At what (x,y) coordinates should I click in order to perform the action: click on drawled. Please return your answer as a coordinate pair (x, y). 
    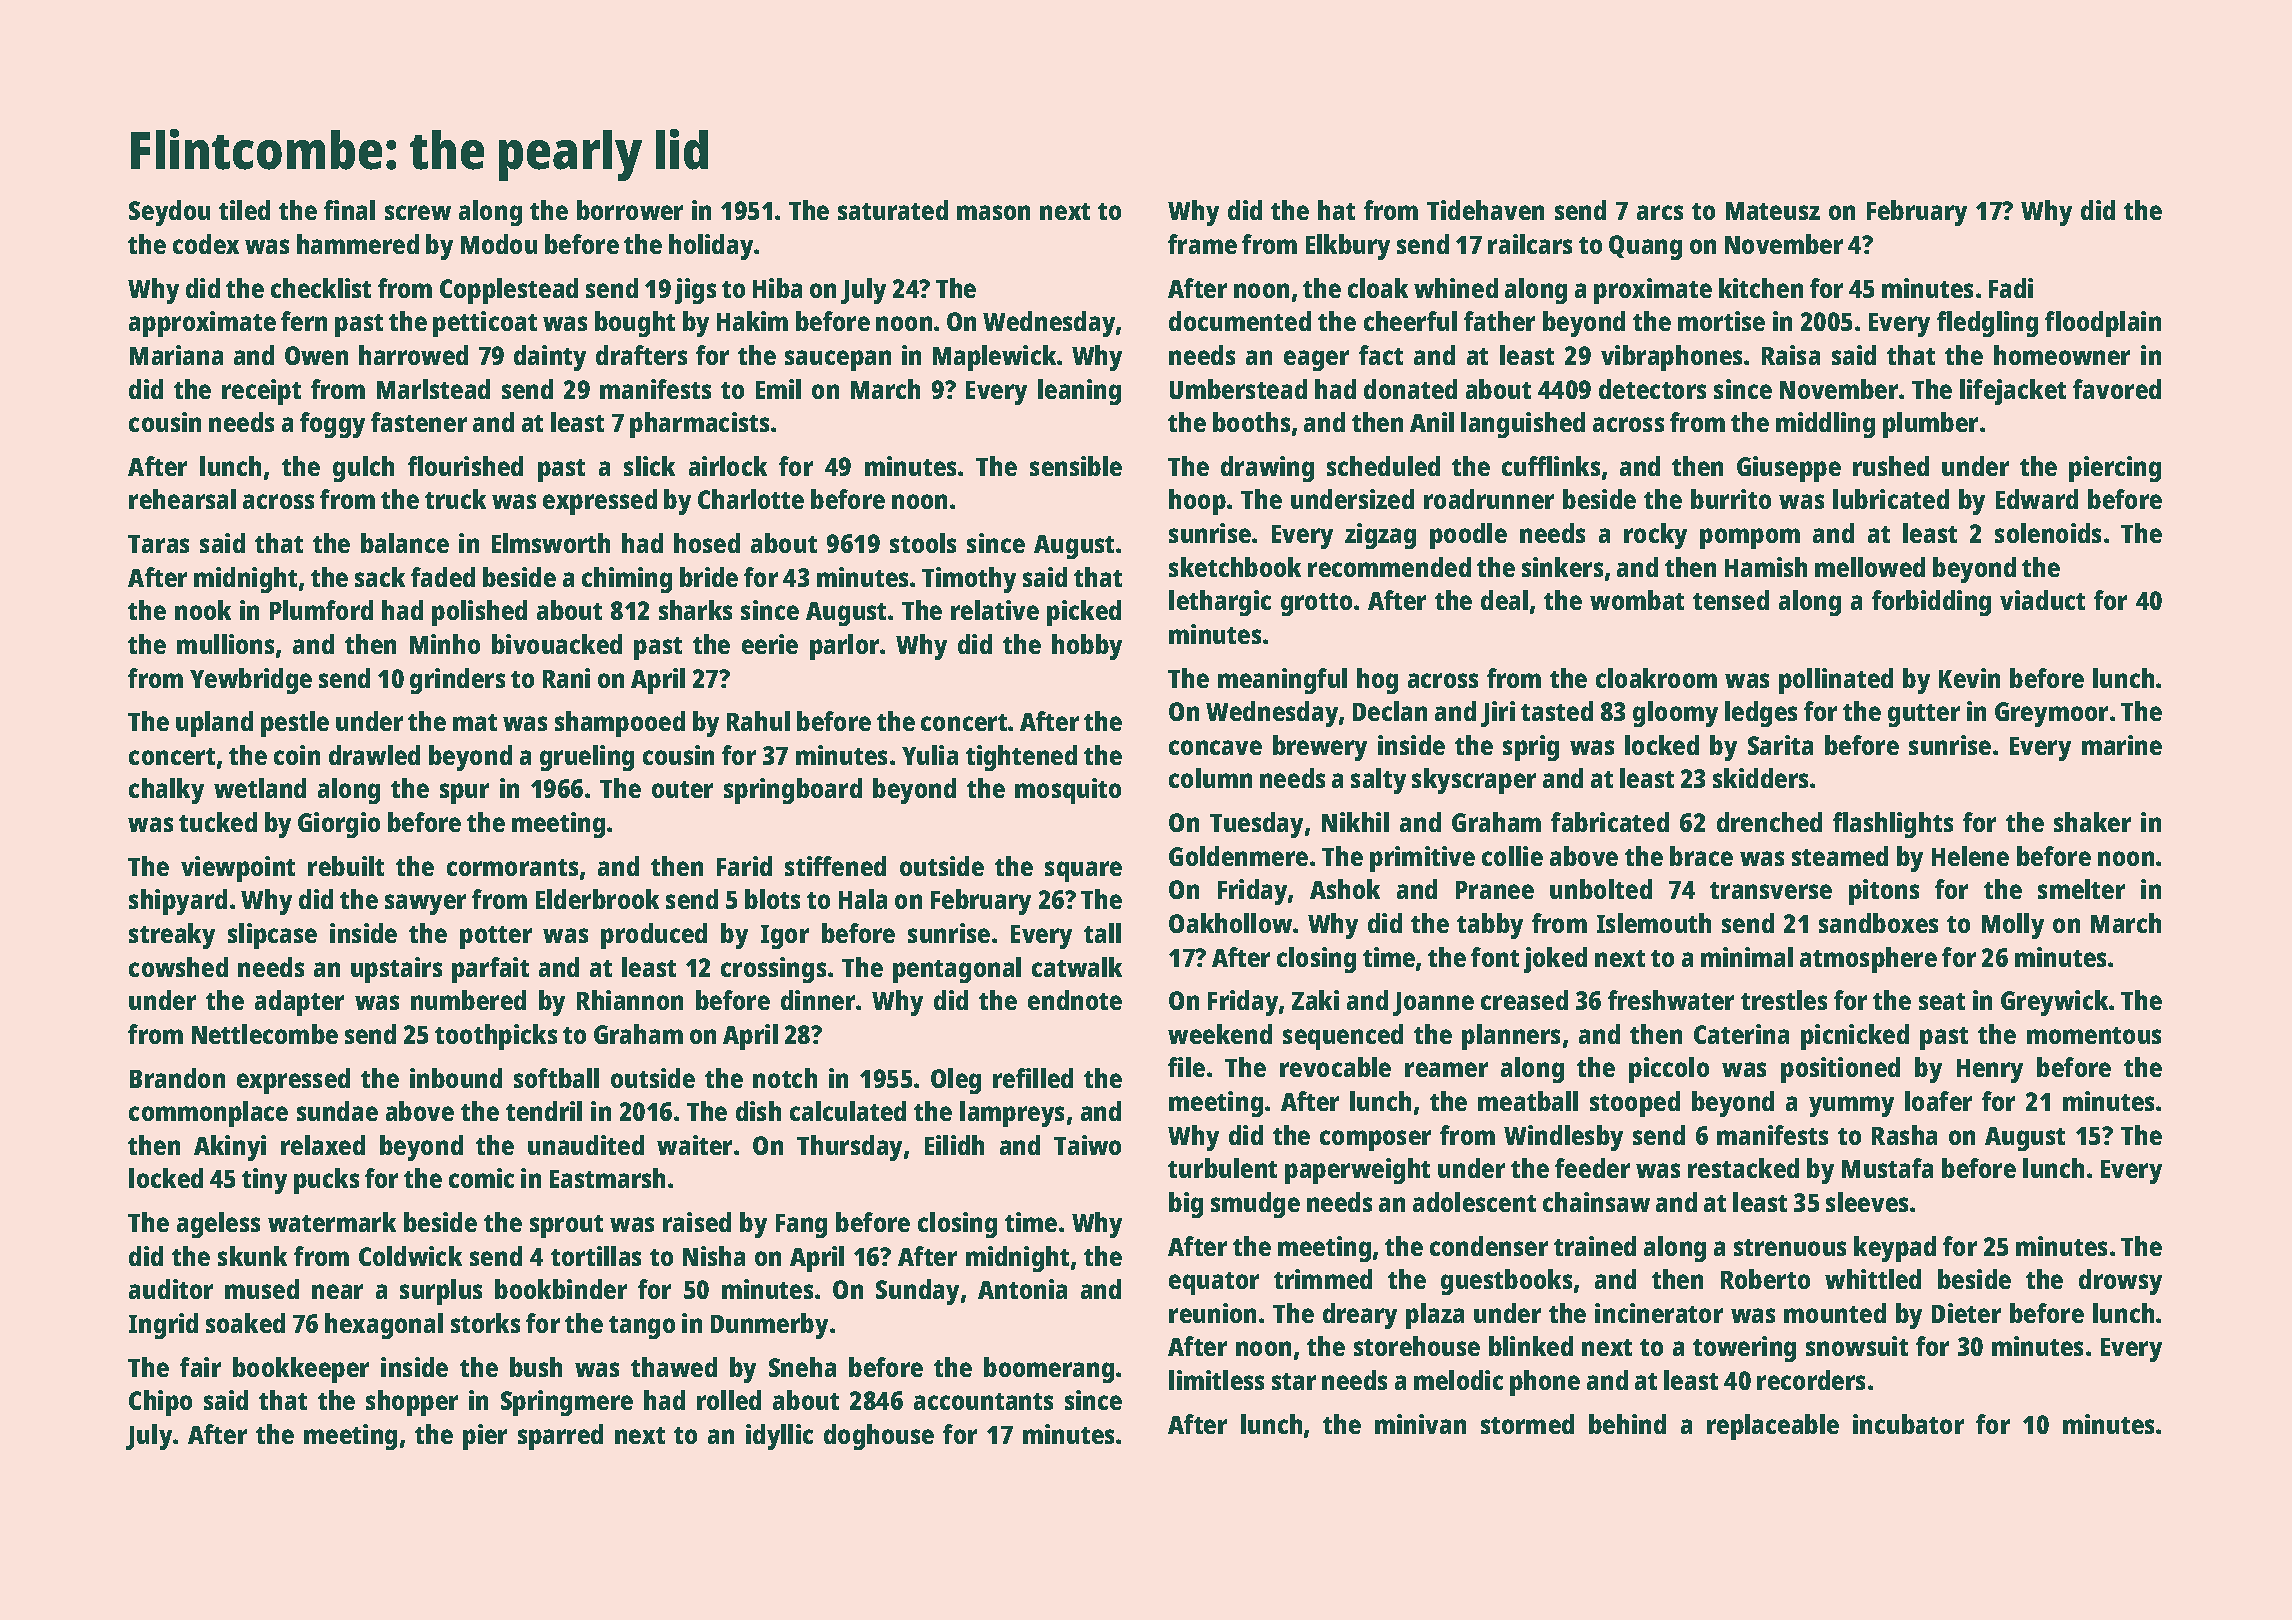
    Looking at the image, I should click on (374, 755).
